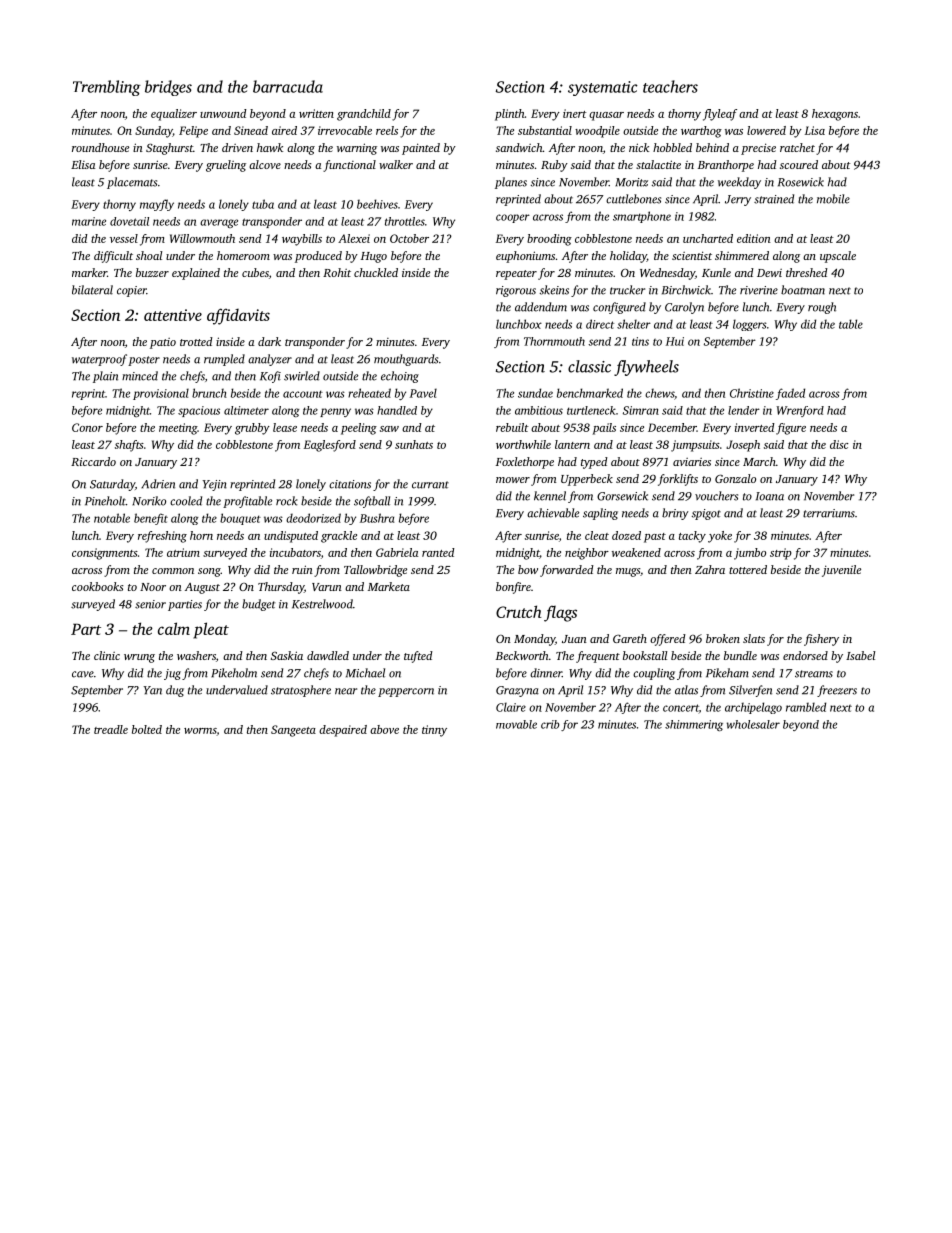 This page has width=952, height=1233. Describe the element at coordinates (423, 393) in the page. I see `Pavel` at that location.
